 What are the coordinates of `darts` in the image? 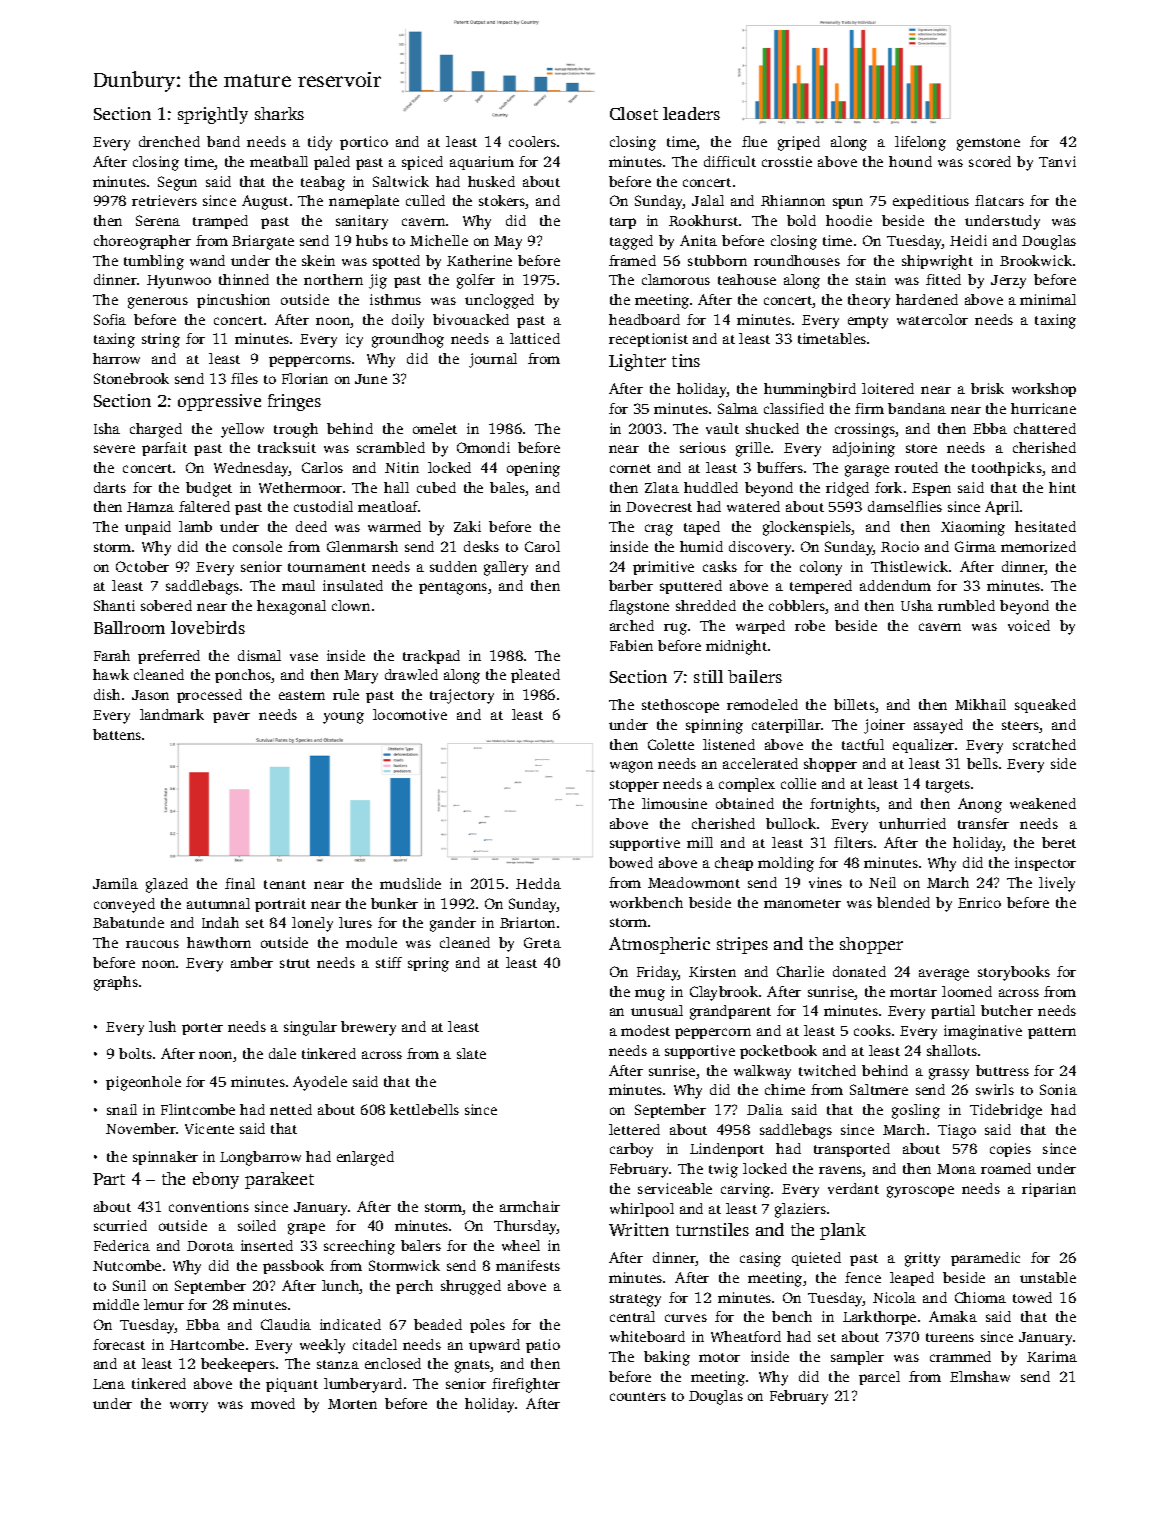 It's located at (110, 487).
